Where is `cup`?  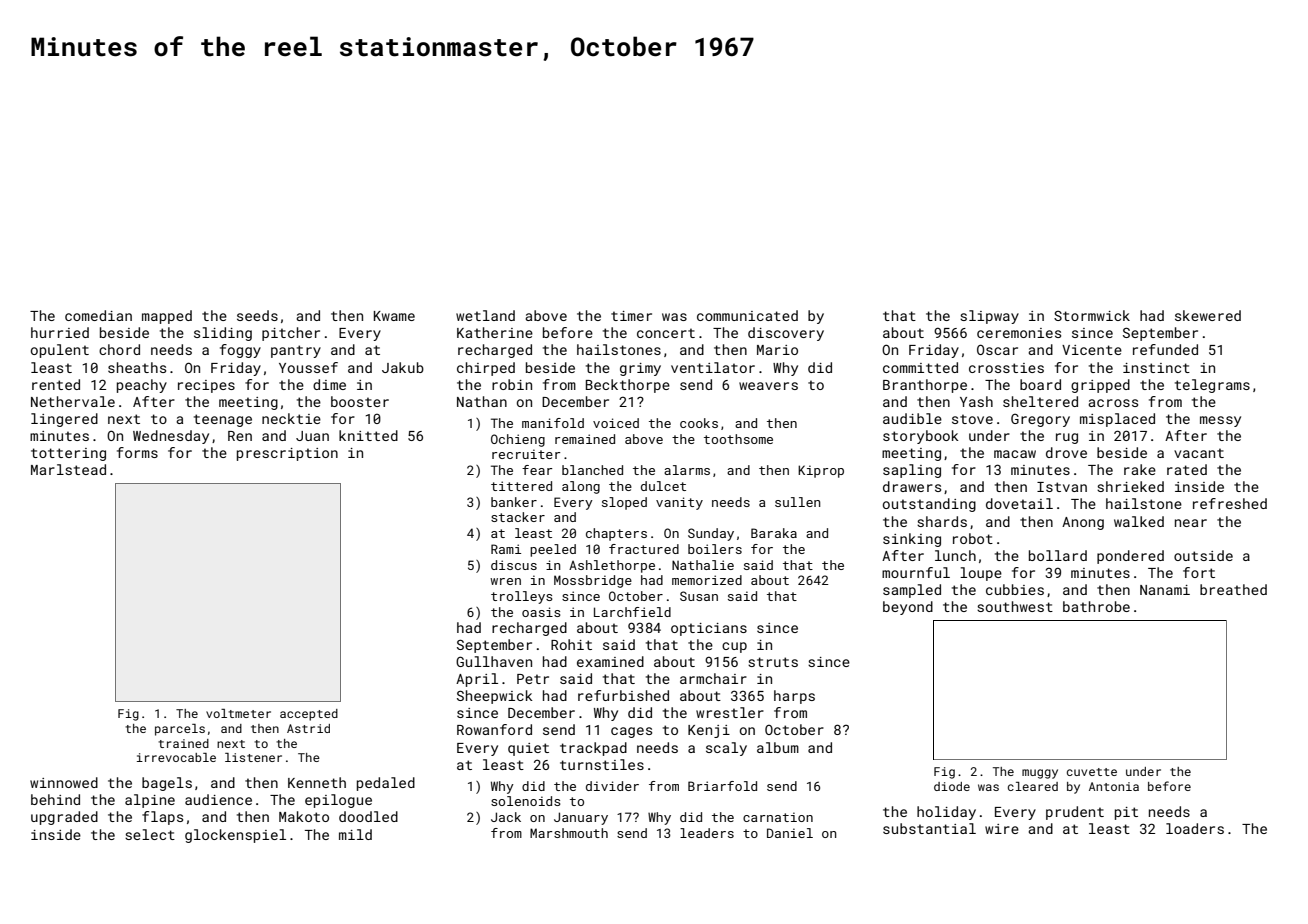 cup is located at coordinates (734, 647).
